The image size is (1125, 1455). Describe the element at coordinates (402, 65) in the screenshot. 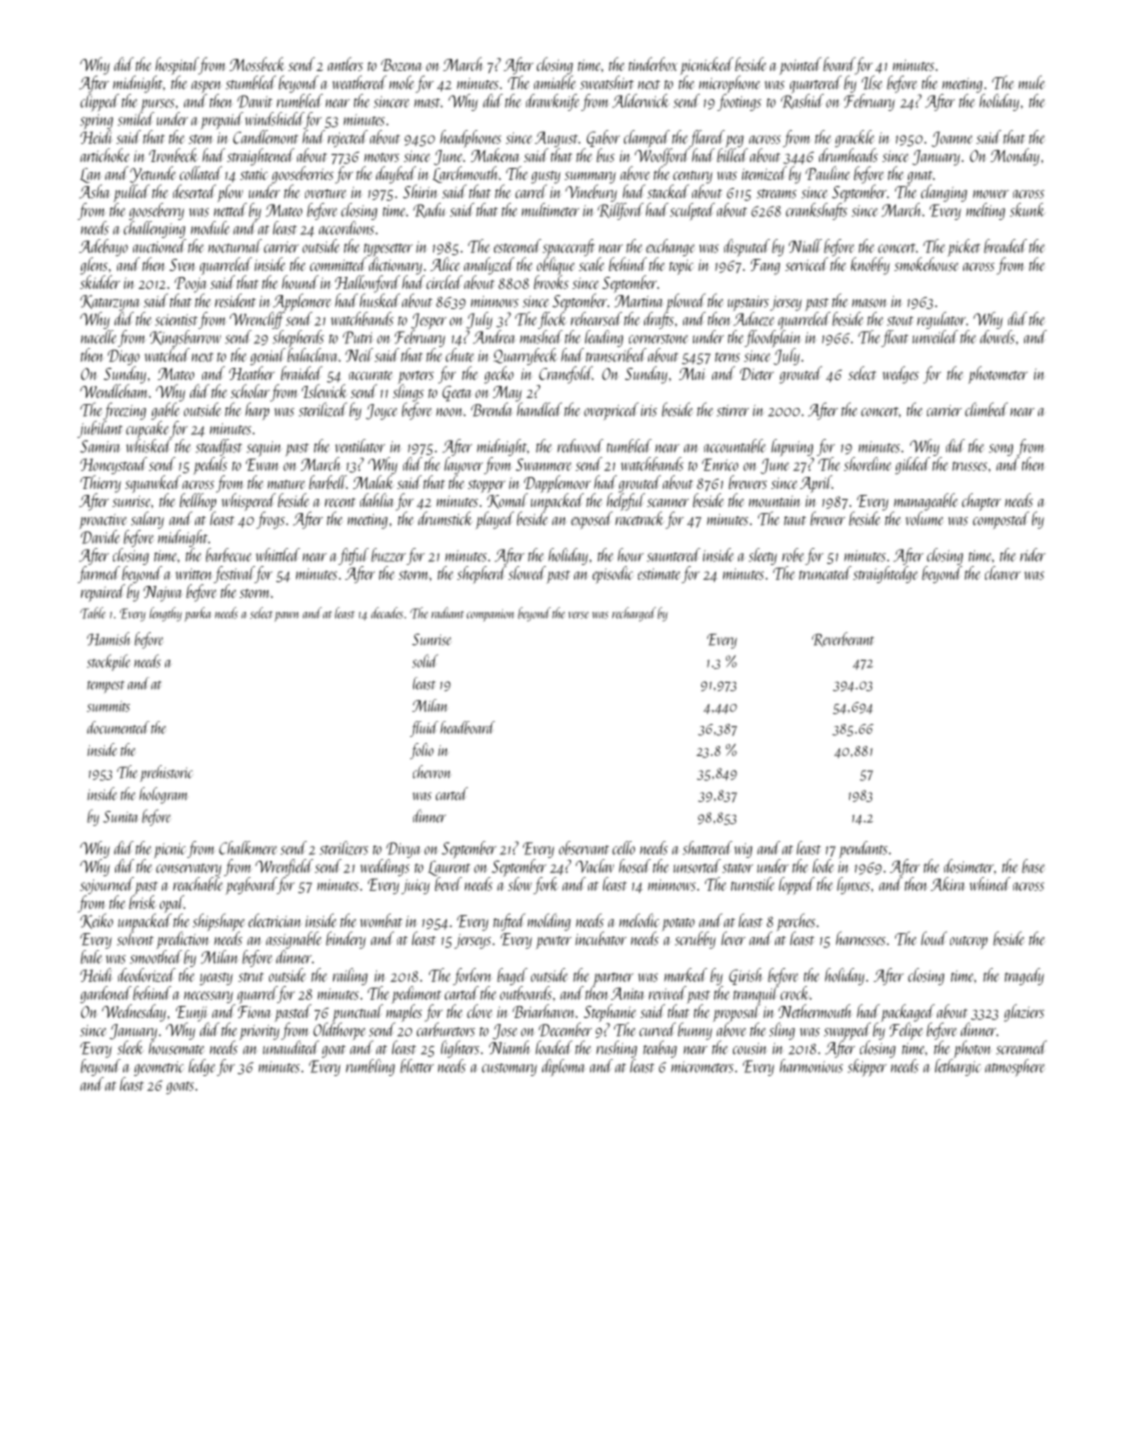

I see `Bozena` at that location.
